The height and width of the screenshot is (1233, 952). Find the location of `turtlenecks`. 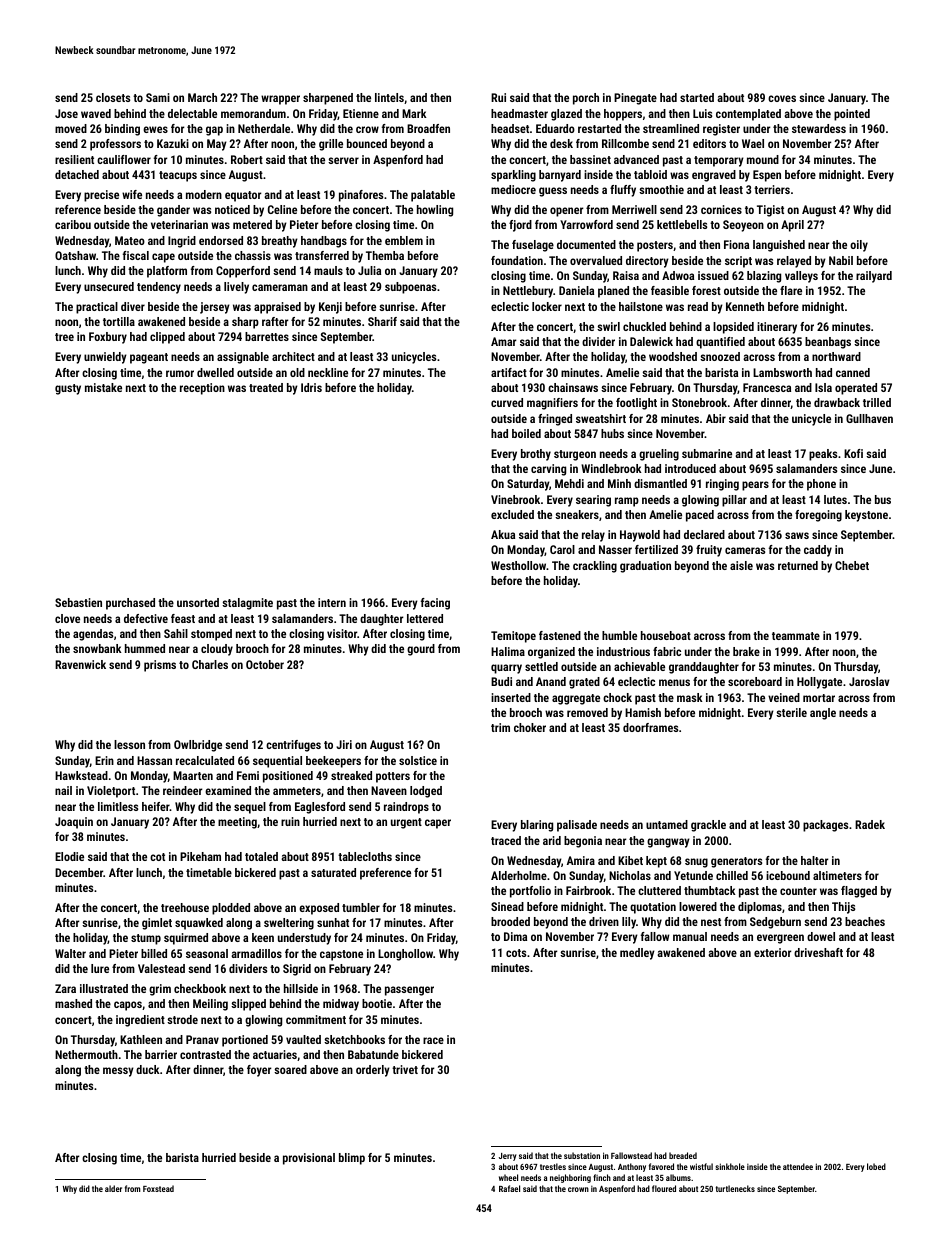

turtlenecks is located at coordinates (735, 1188).
